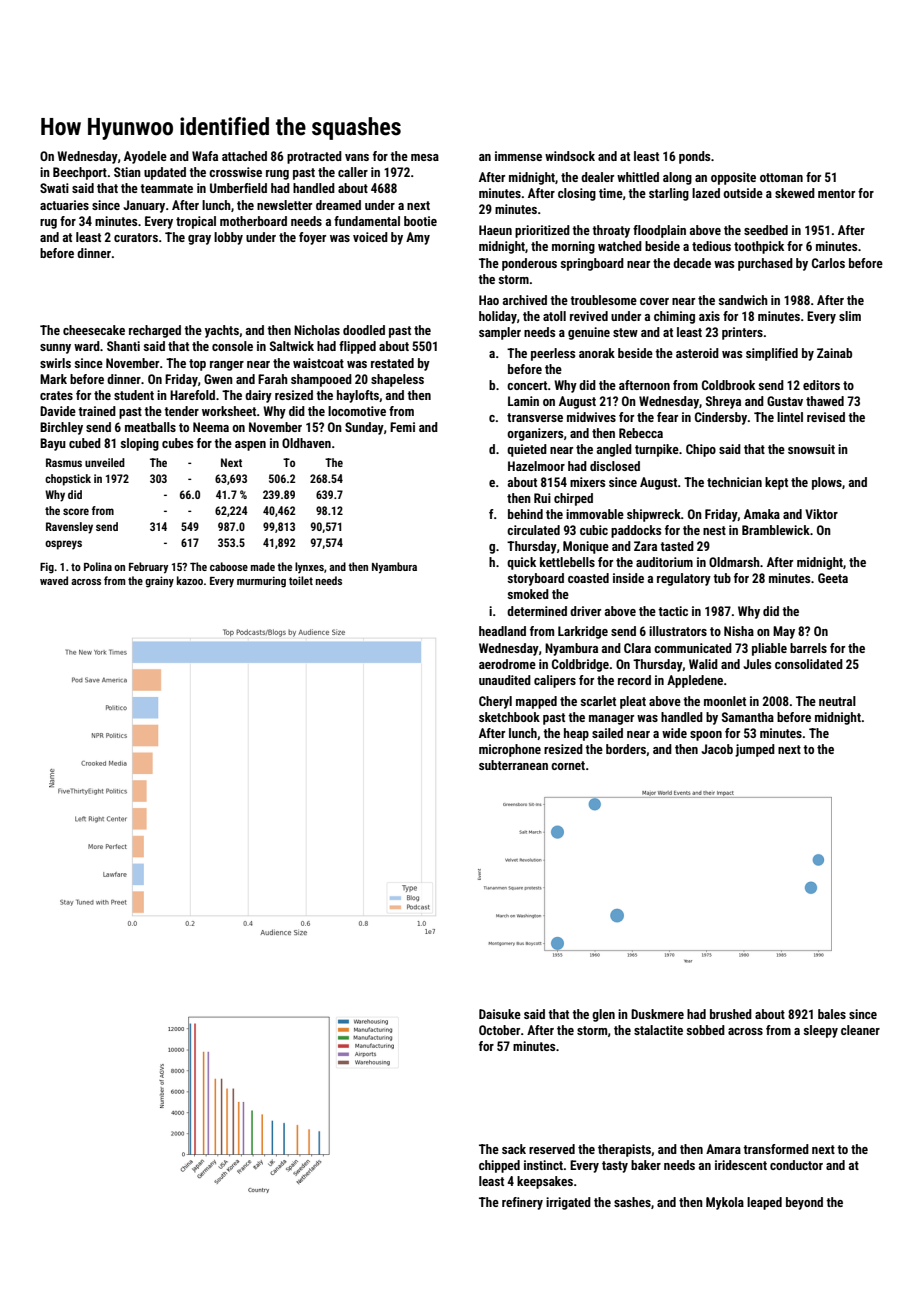 The width and height of the image is (924, 1308). I want to click on lobby, so click(228, 238).
